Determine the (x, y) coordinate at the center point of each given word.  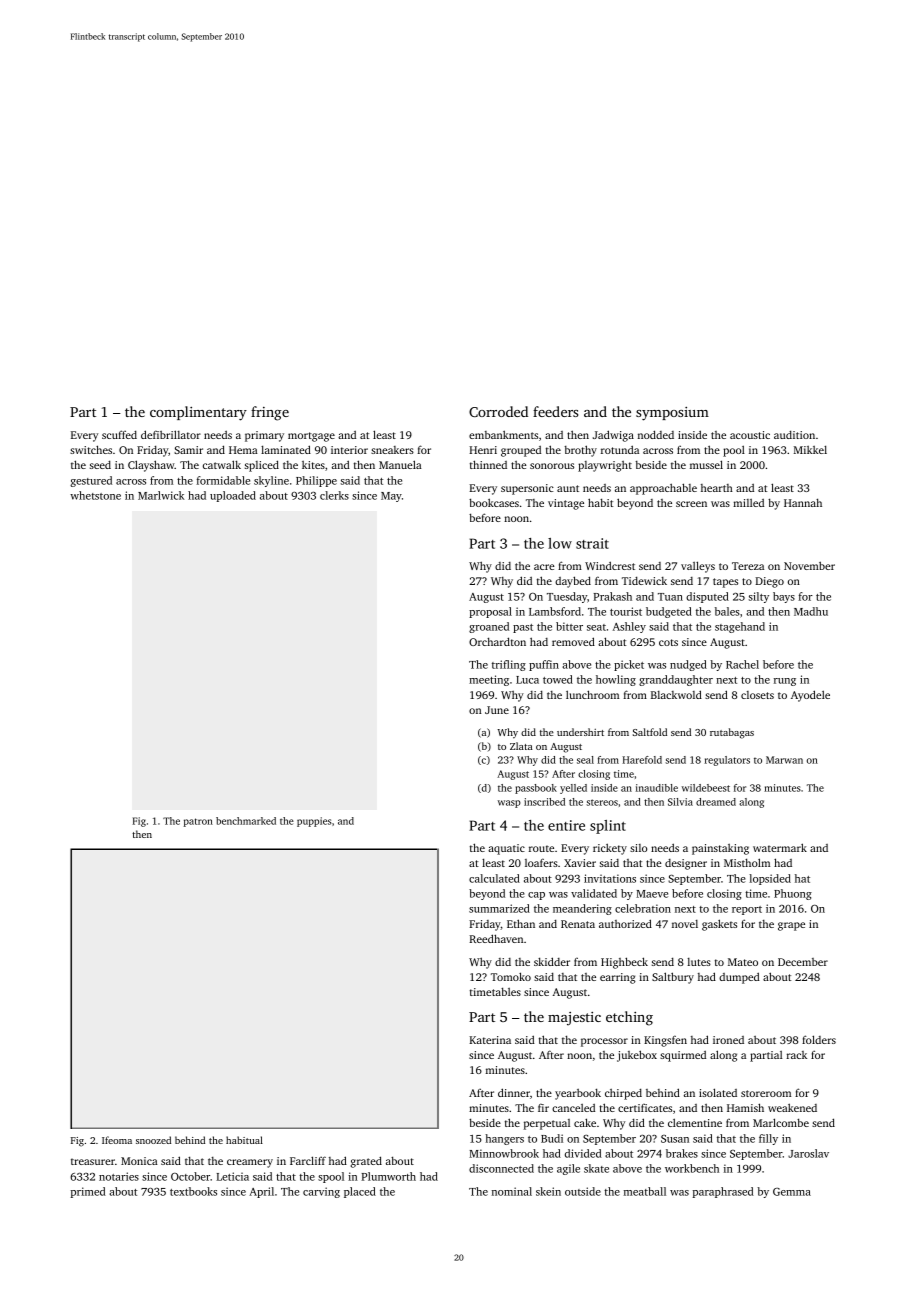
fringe (270, 413)
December (803, 962)
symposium (672, 414)
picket (629, 665)
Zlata (521, 746)
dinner (514, 1092)
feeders (555, 411)
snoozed (153, 1140)
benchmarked (246, 821)
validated (594, 893)
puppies (314, 822)
